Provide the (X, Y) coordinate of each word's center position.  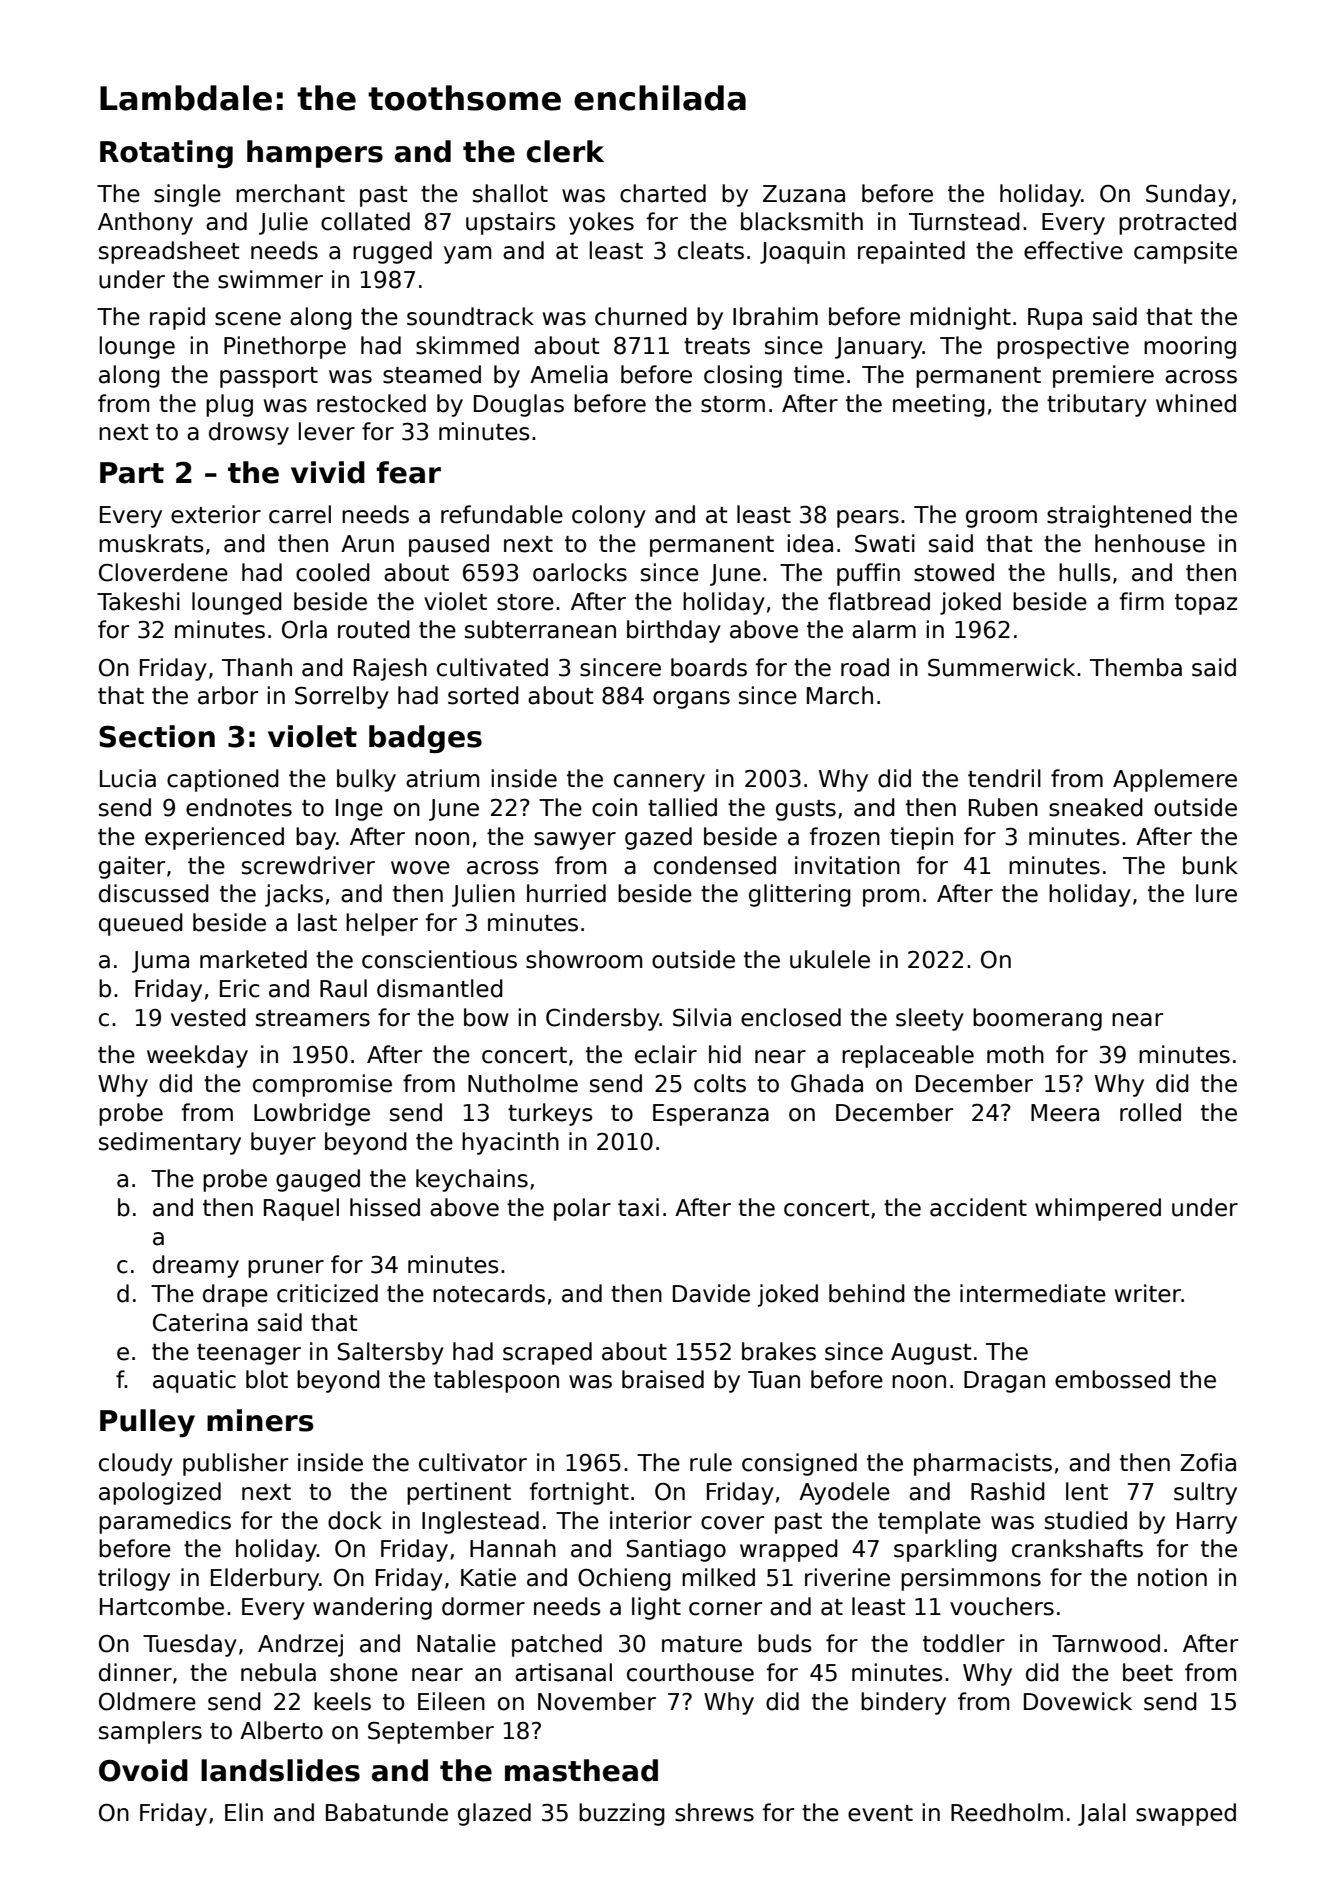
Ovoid (143, 1770)
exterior (216, 514)
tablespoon (496, 1381)
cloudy (136, 1464)
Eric (240, 988)
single (187, 195)
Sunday (1188, 195)
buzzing (622, 1814)
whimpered (1098, 1209)
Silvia (702, 1017)
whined (1196, 403)
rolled (1150, 1112)
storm (733, 404)
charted (663, 193)
